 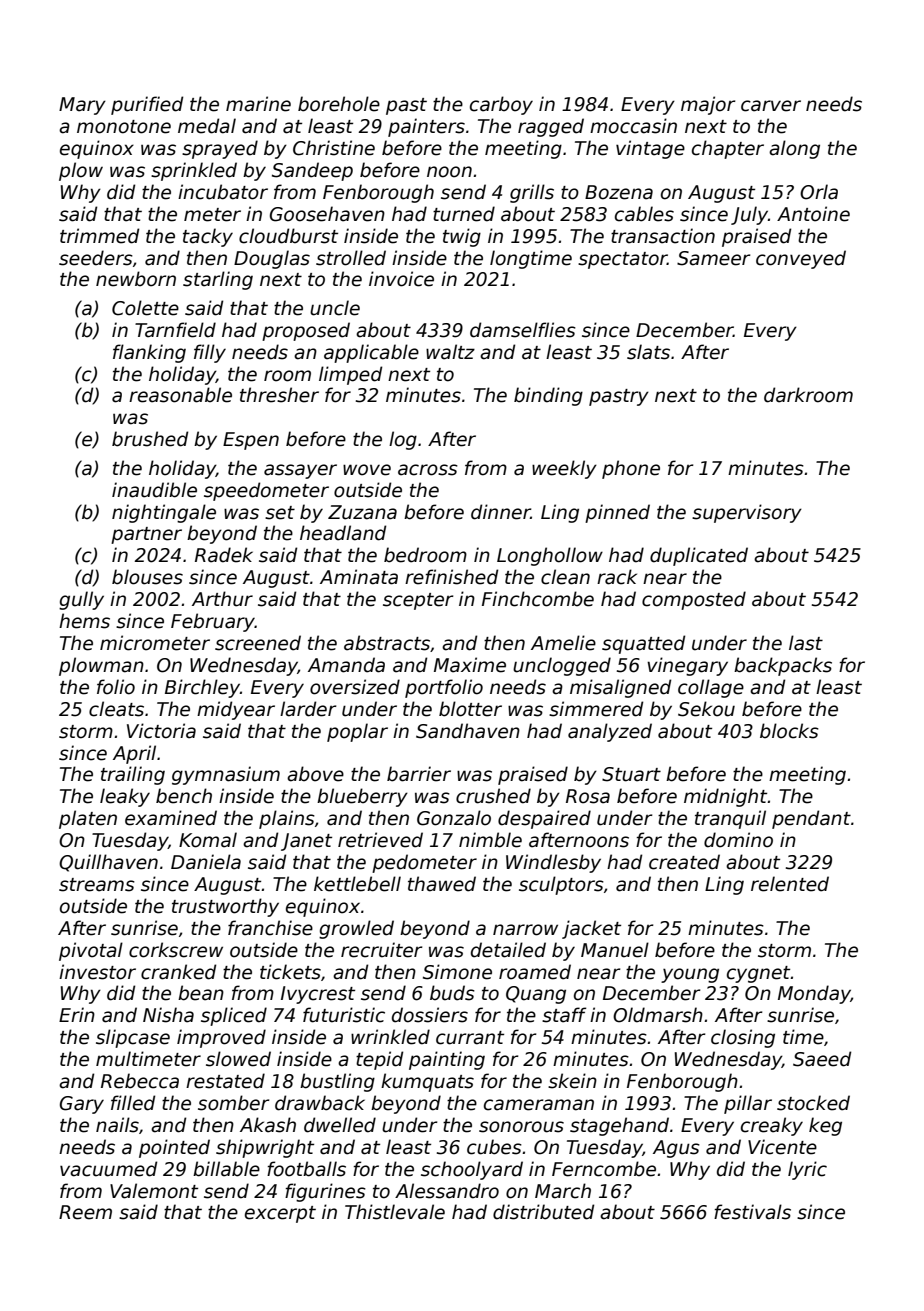 What do you see at coordinates (85, 1212) in the screenshot?
I see `Reem` at bounding box center [85, 1212].
